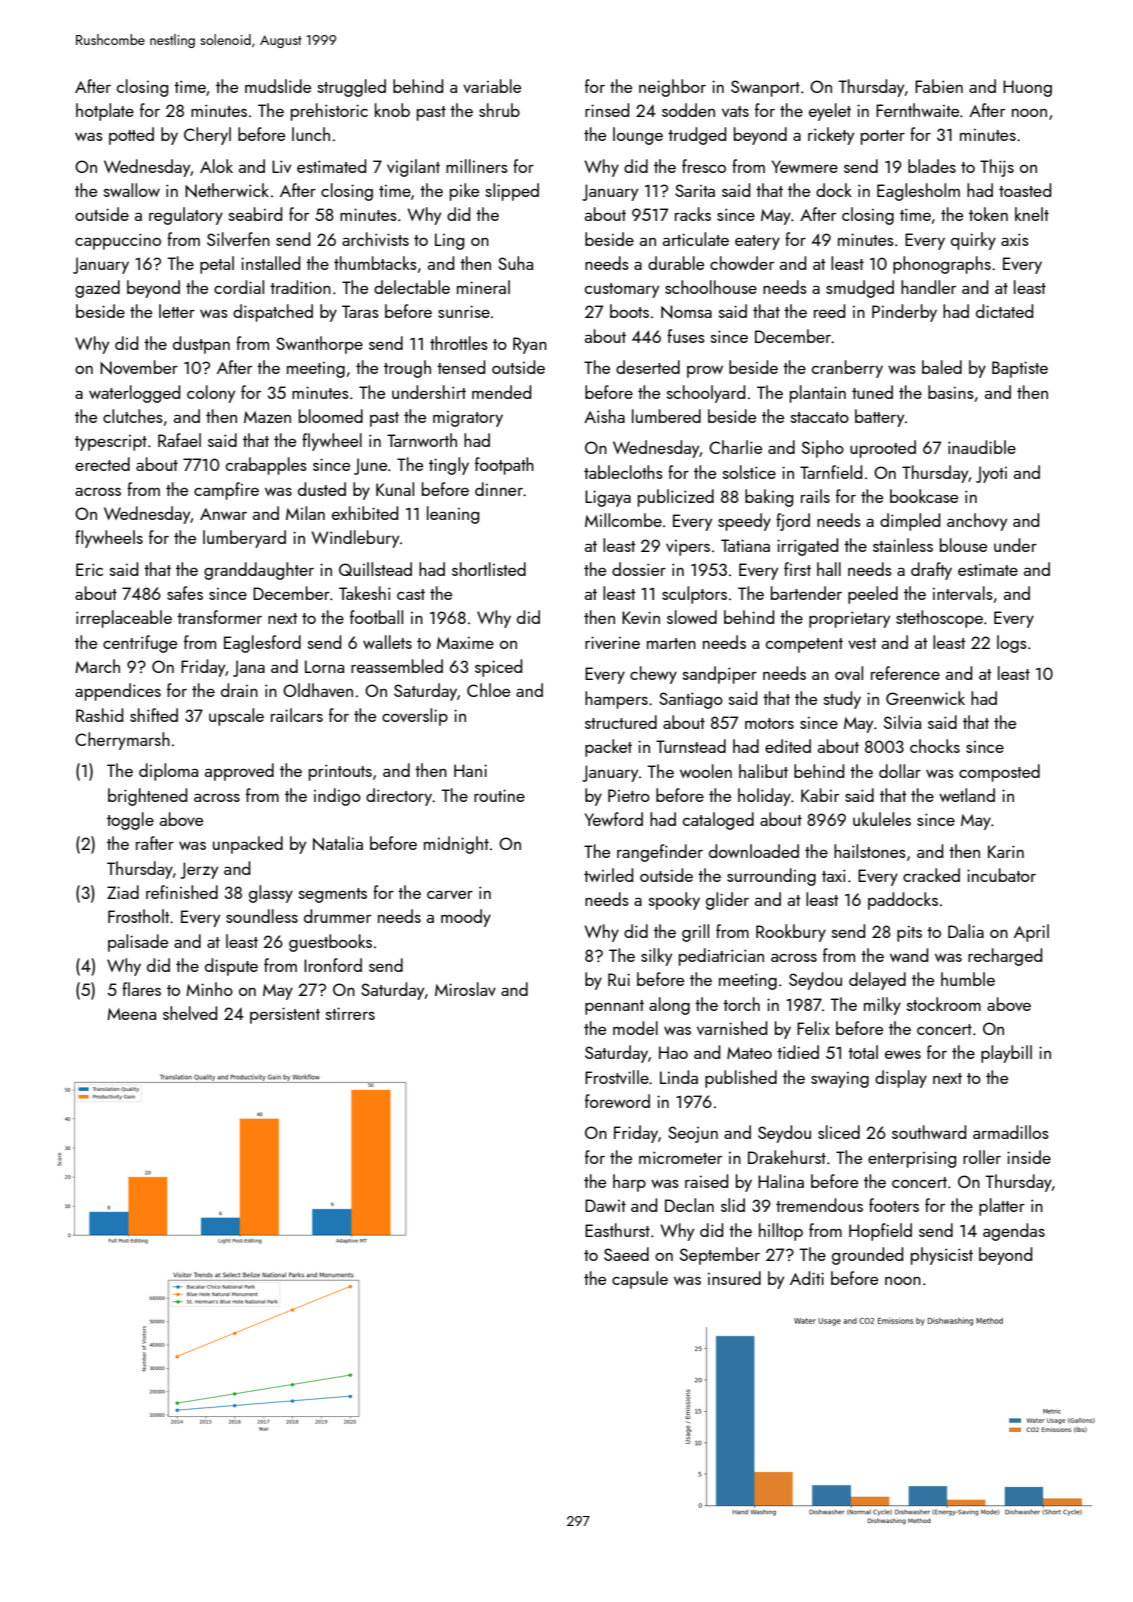 This document has height=1602, width=1133. Describe the element at coordinates (105, 112) in the document. I see `hotplate` at that location.
